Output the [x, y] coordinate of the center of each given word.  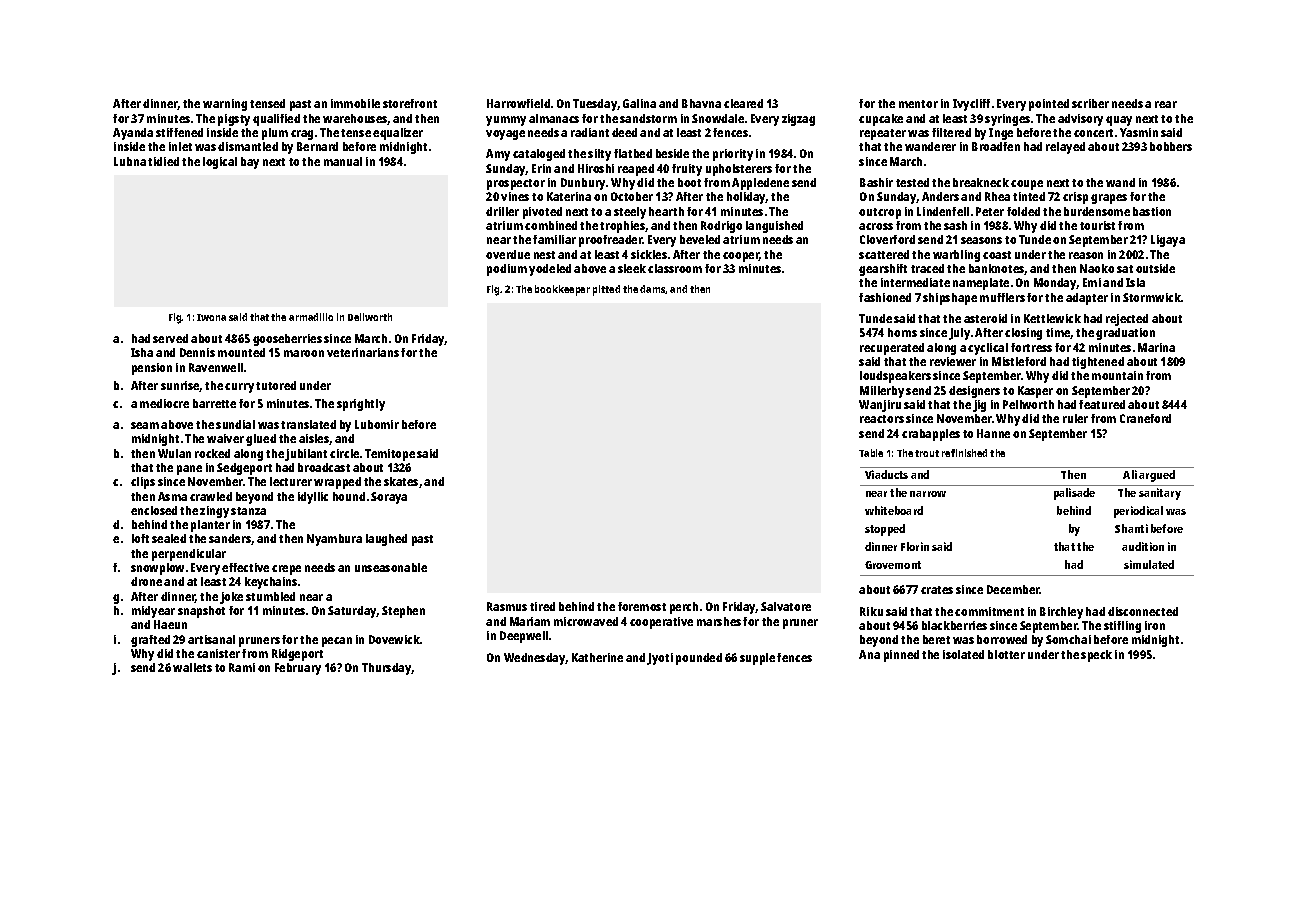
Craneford [1145, 418]
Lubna [130, 161]
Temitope [390, 455]
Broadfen [996, 146]
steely [630, 213]
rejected [1127, 320]
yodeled [550, 270]
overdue [508, 254]
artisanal [211, 639]
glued [261, 440]
